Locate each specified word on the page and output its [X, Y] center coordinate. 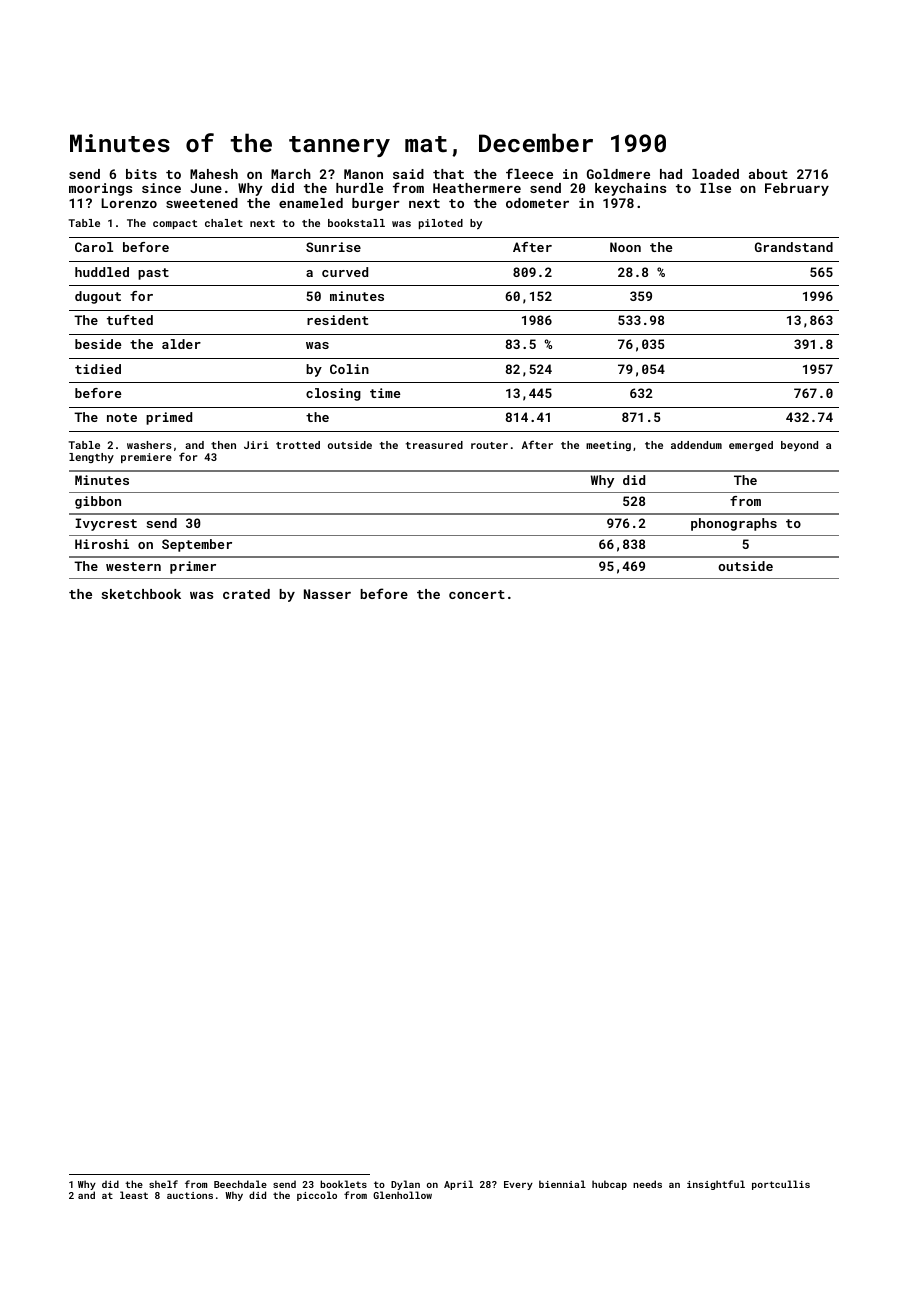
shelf [163, 1184]
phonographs [734, 524]
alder [181, 344]
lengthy [91, 458]
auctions [190, 1195]
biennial [562, 1184]
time [385, 393]
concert [477, 594]
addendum [696, 445]
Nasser [327, 594]
